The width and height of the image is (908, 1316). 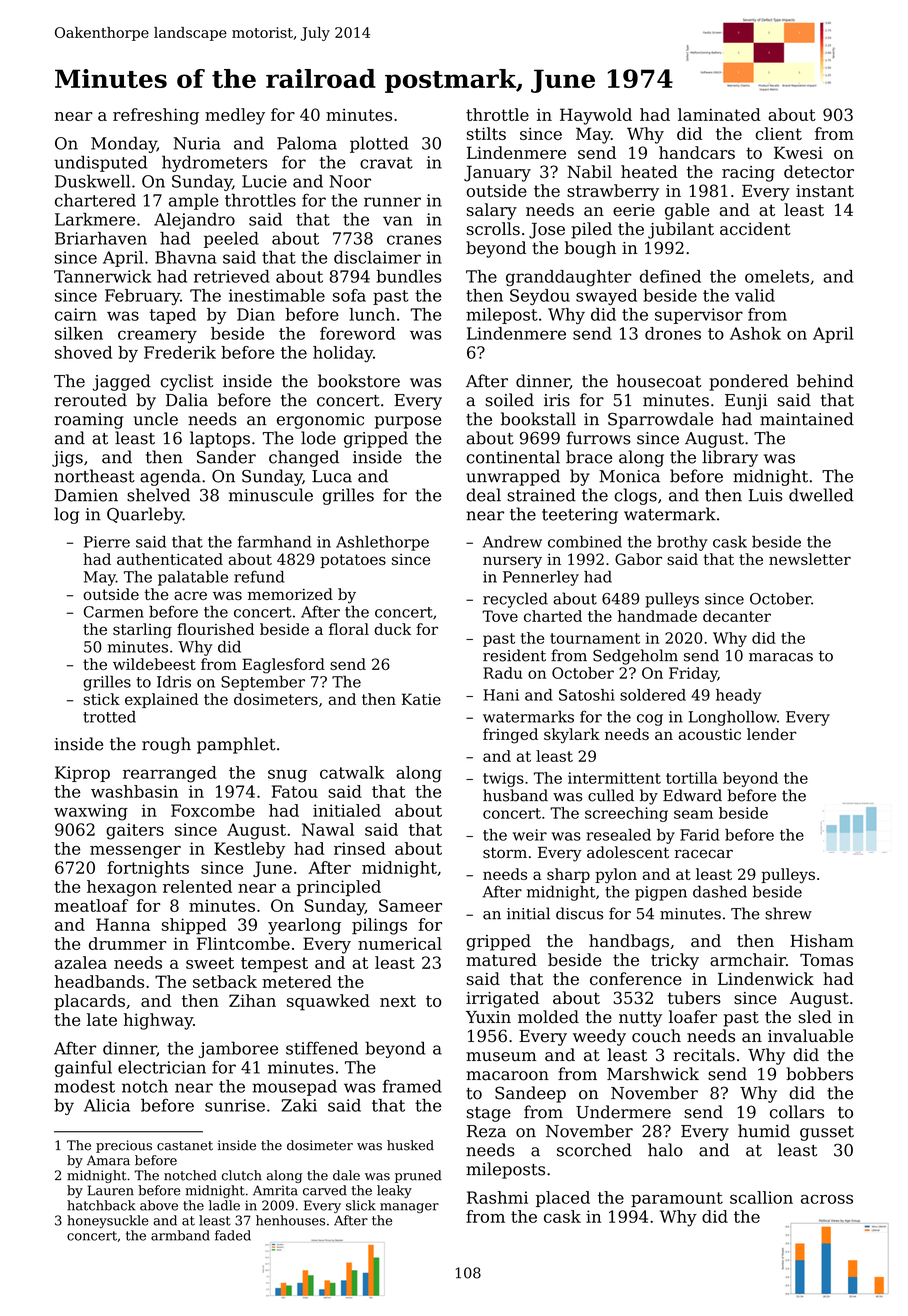 What do you see at coordinates (235, 1105) in the image?
I see `sunrise` at bounding box center [235, 1105].
